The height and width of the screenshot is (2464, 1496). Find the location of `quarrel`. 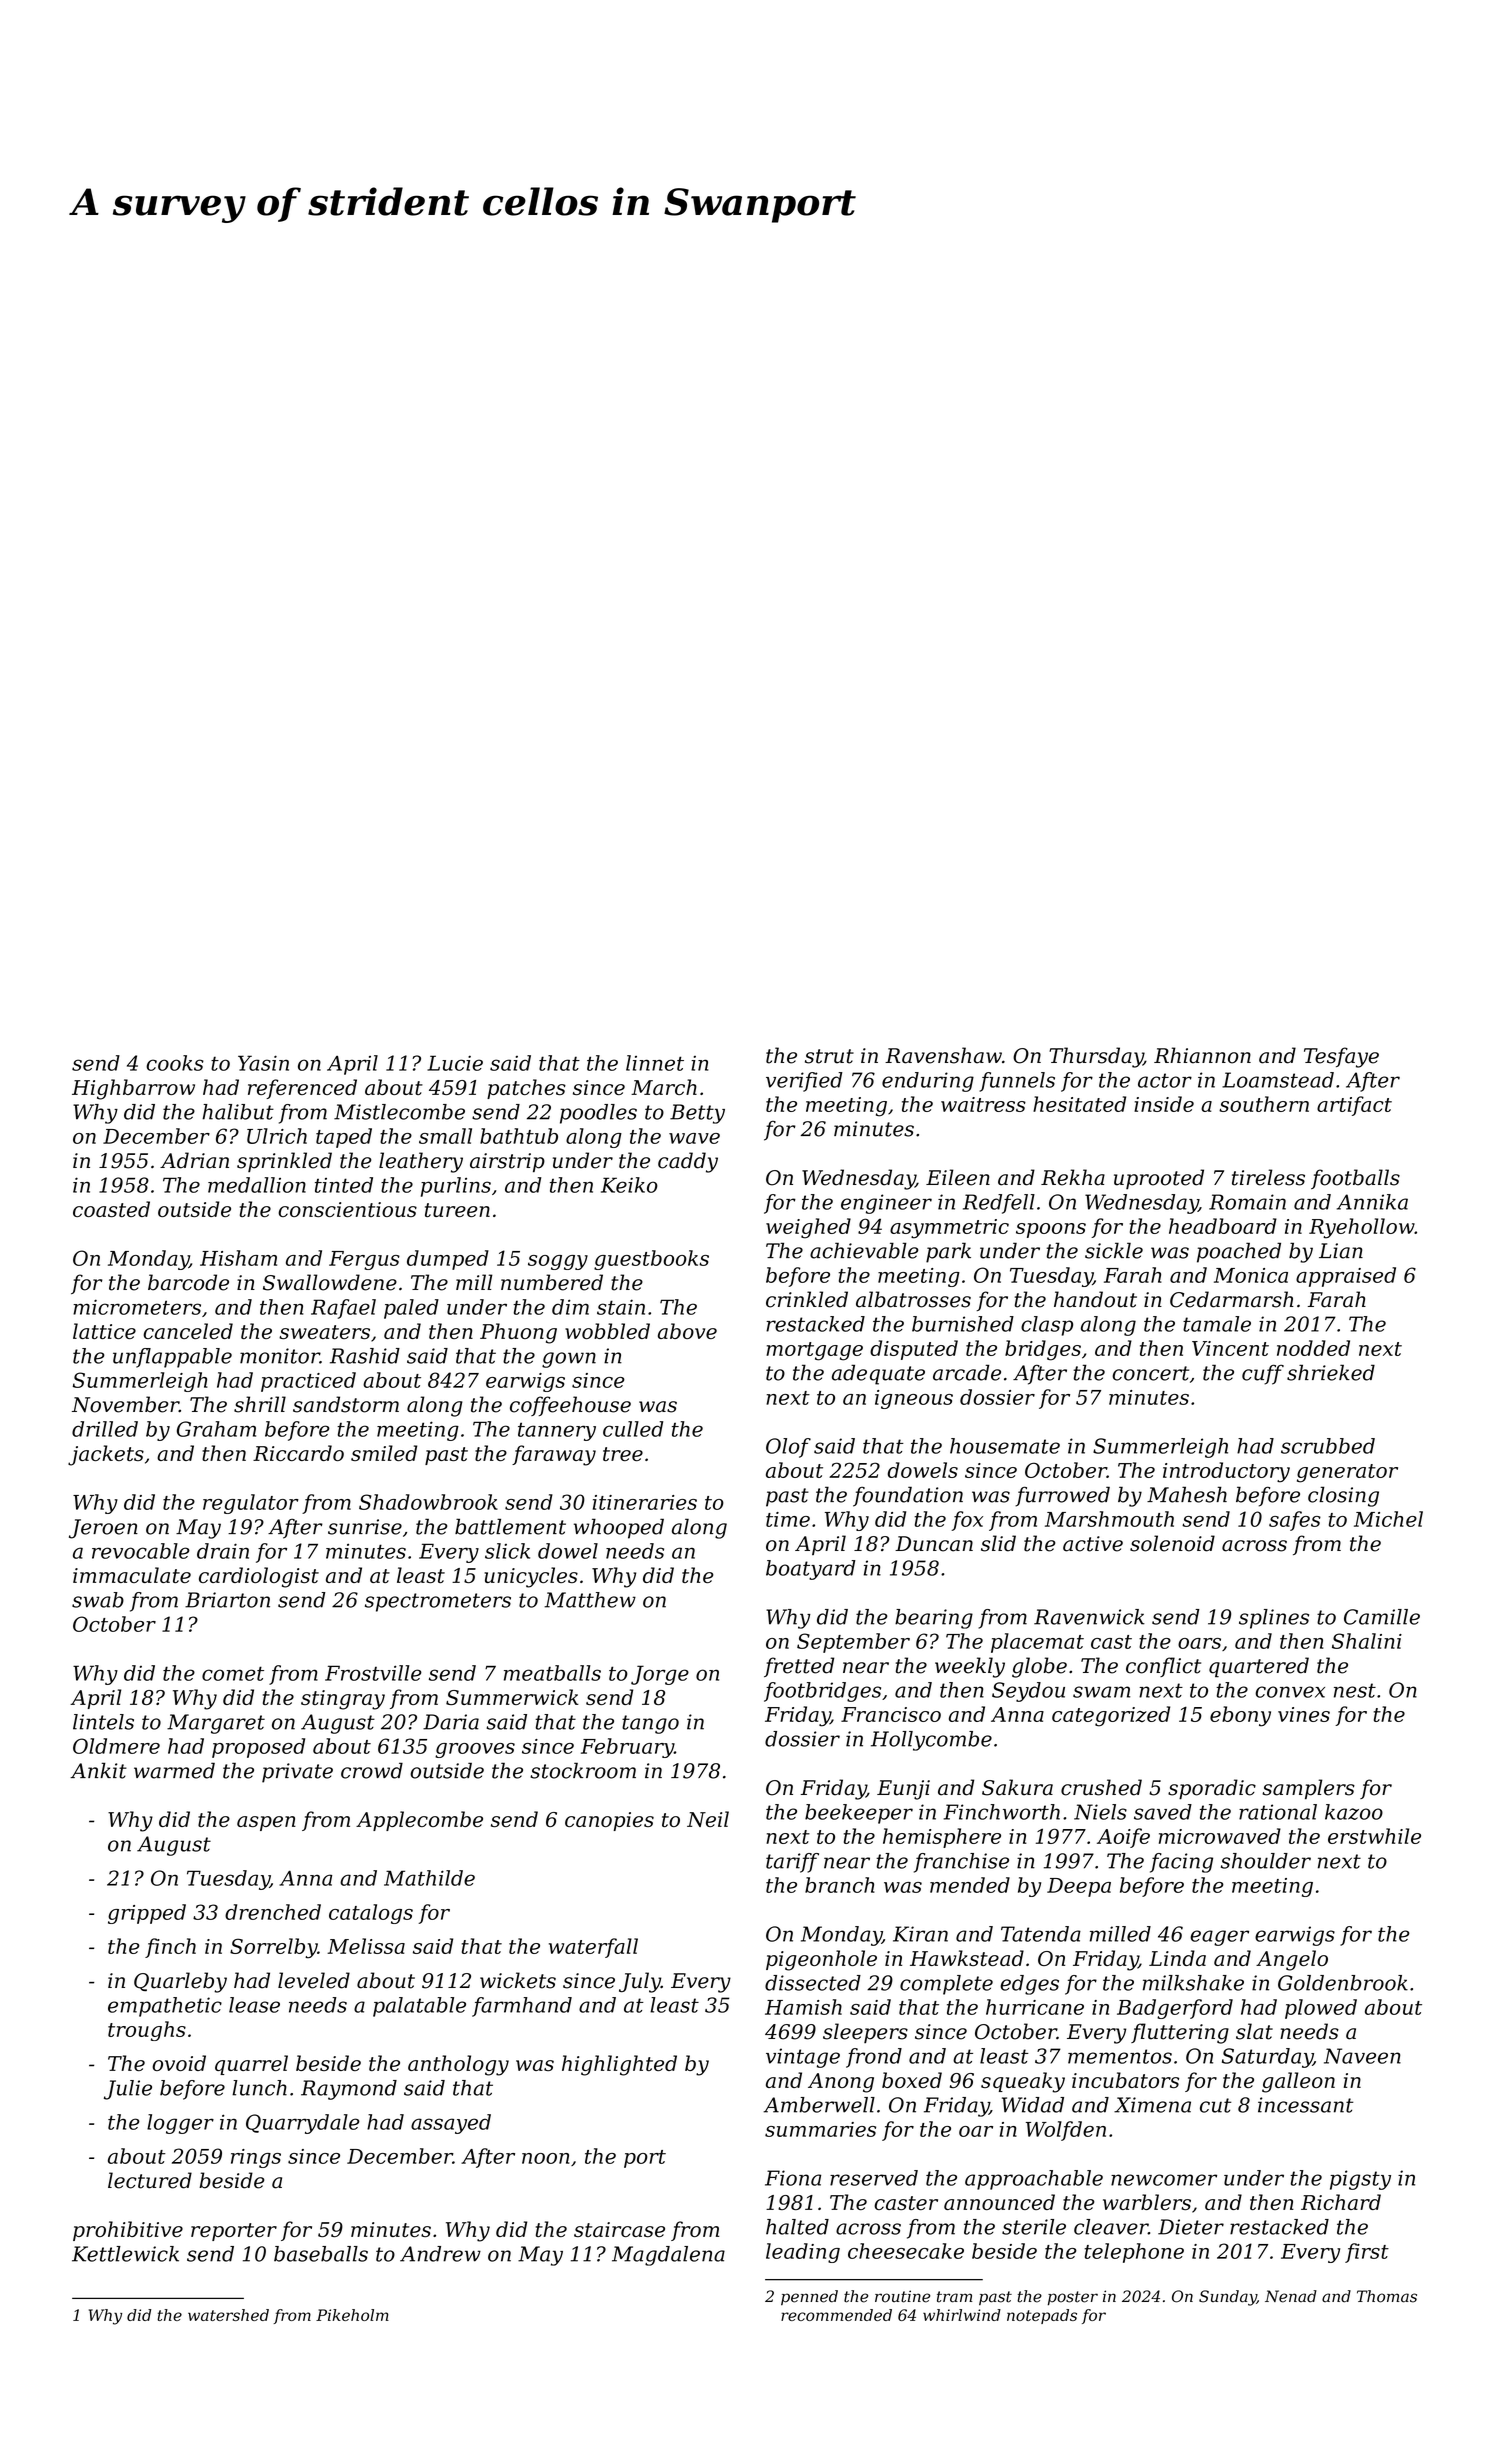

quarrel is located at coordinates (251, 2065).
